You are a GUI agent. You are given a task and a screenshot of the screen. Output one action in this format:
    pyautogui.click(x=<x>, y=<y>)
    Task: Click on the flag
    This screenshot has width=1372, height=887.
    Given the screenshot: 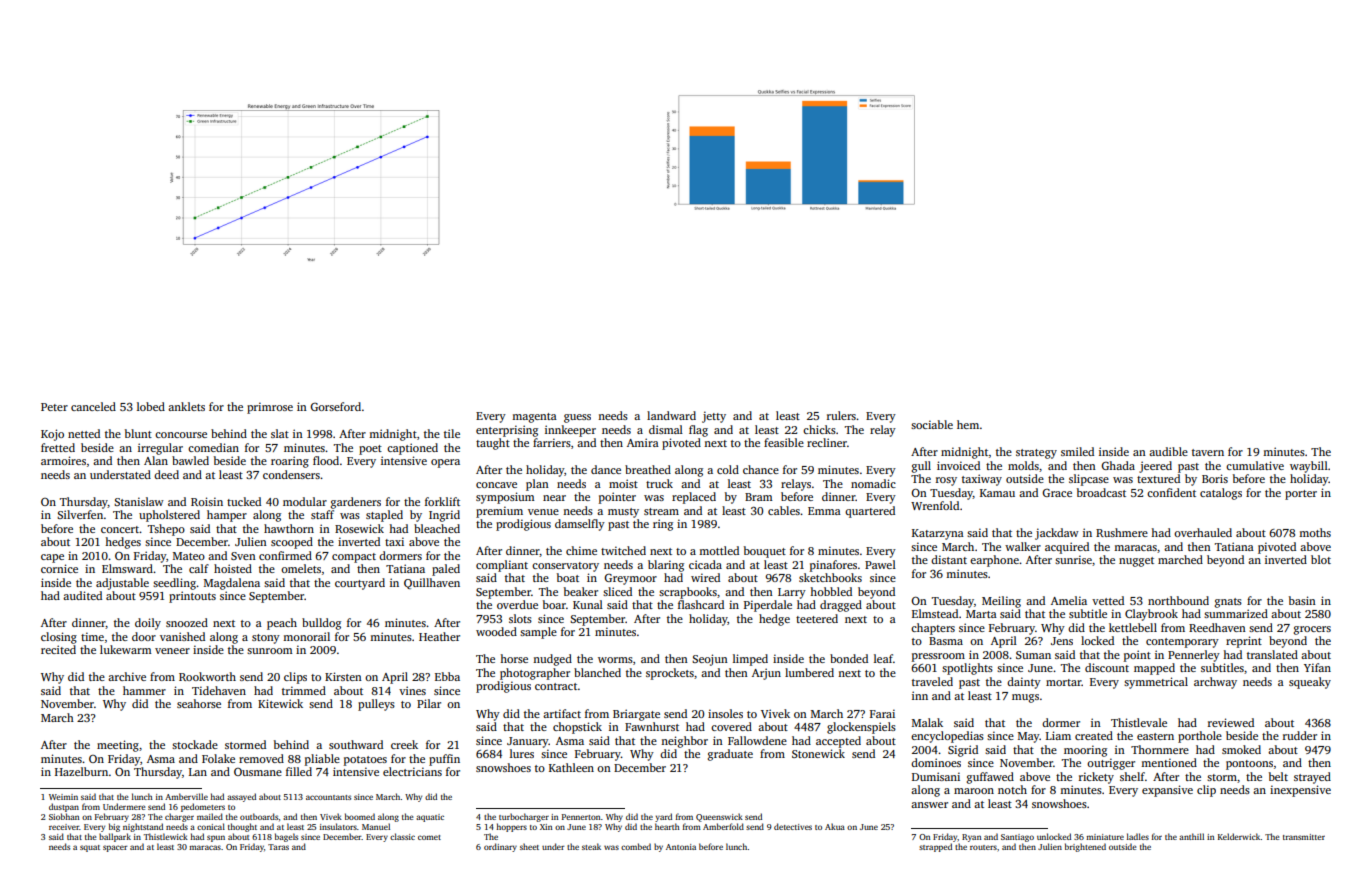 What is the action you would take?
    pyautogui.click(x=698, y=431)
